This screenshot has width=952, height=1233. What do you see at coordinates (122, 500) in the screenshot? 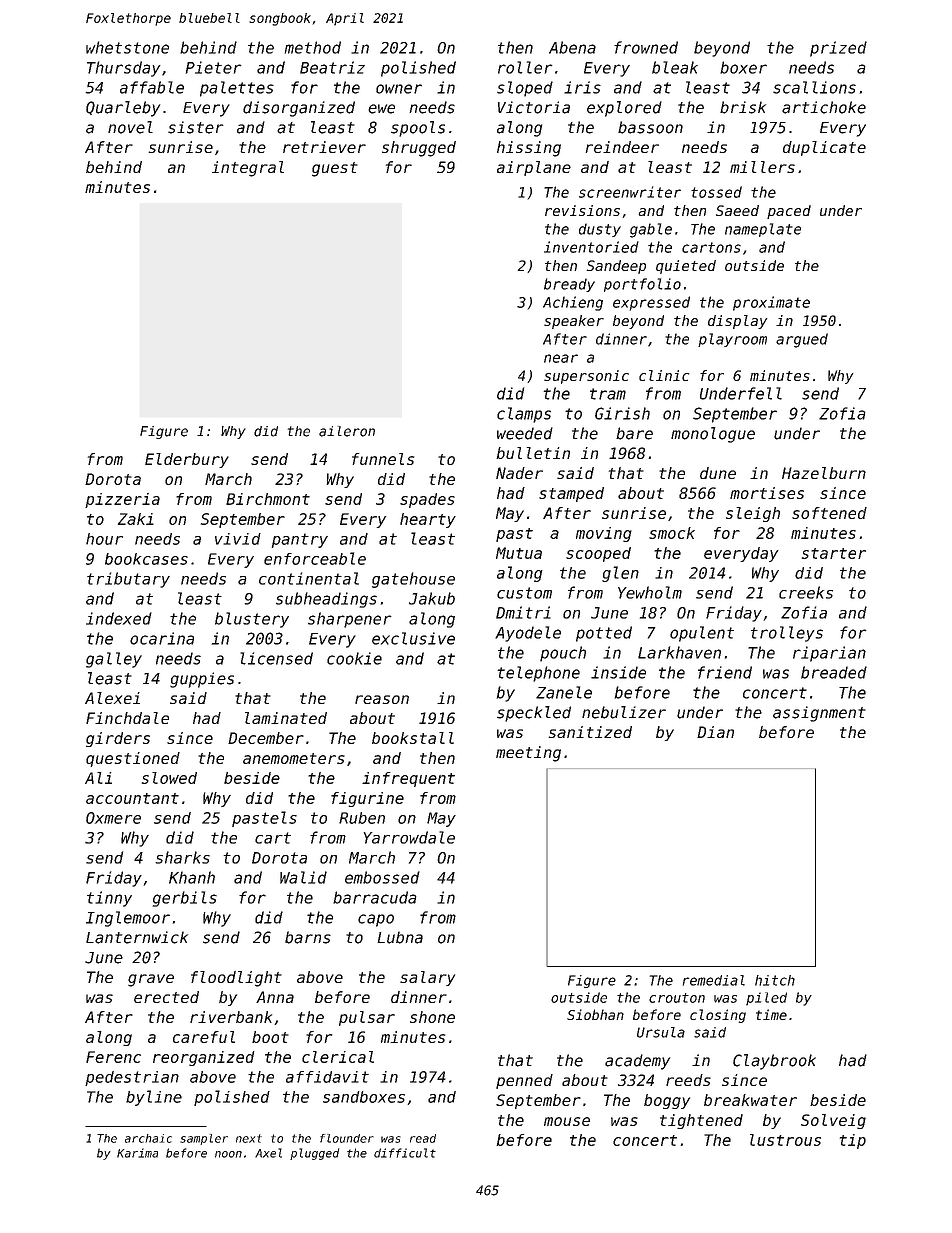
I see `pizzeria` at bounding box center [122, 500].
